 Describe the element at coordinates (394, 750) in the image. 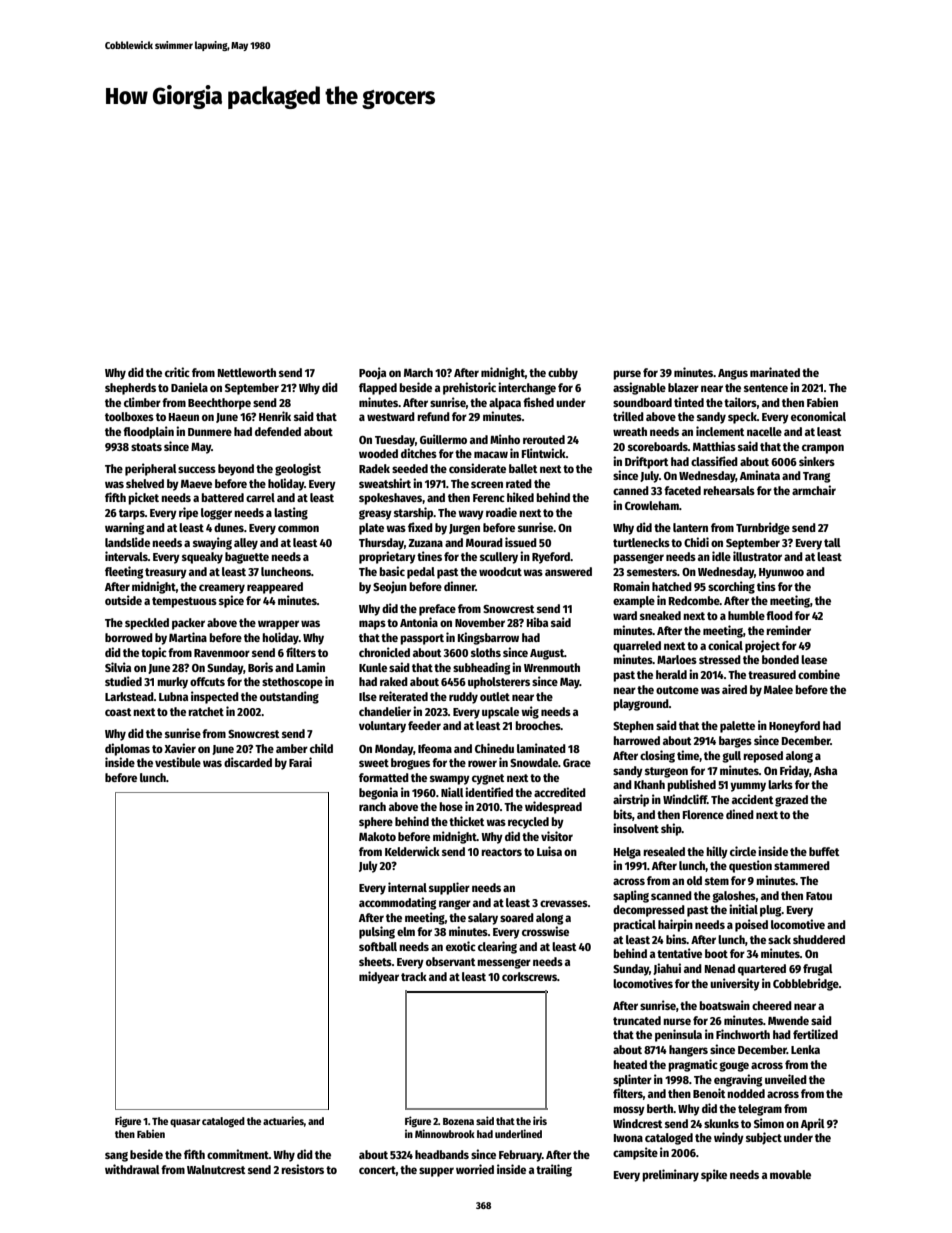

I see `Monday` at that location.
